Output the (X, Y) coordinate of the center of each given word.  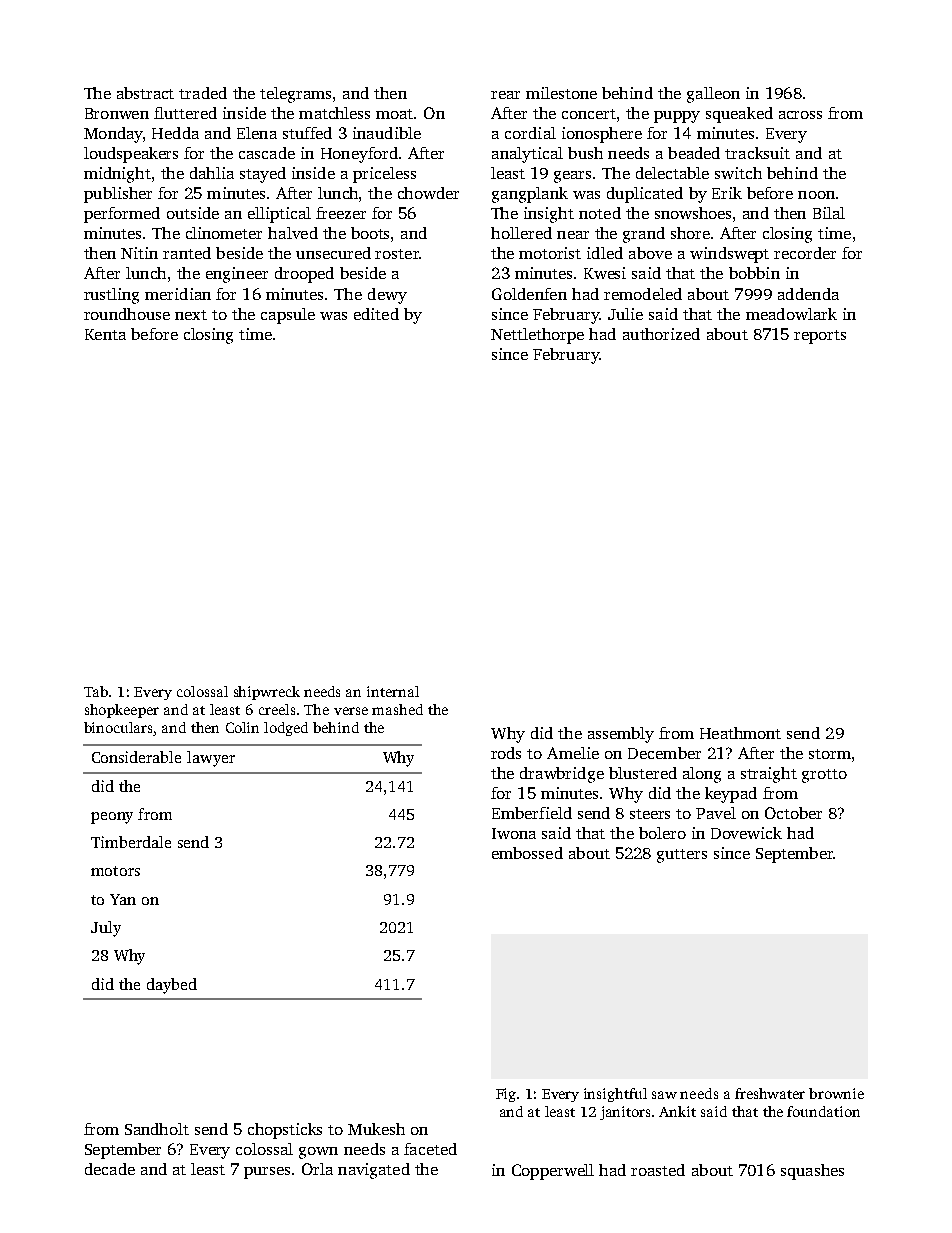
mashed (397, 709)
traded (203, 93)
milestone (561, 93)
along (702, 775)
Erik (727, 193)
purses (267, 1173)
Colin (242, 727)
